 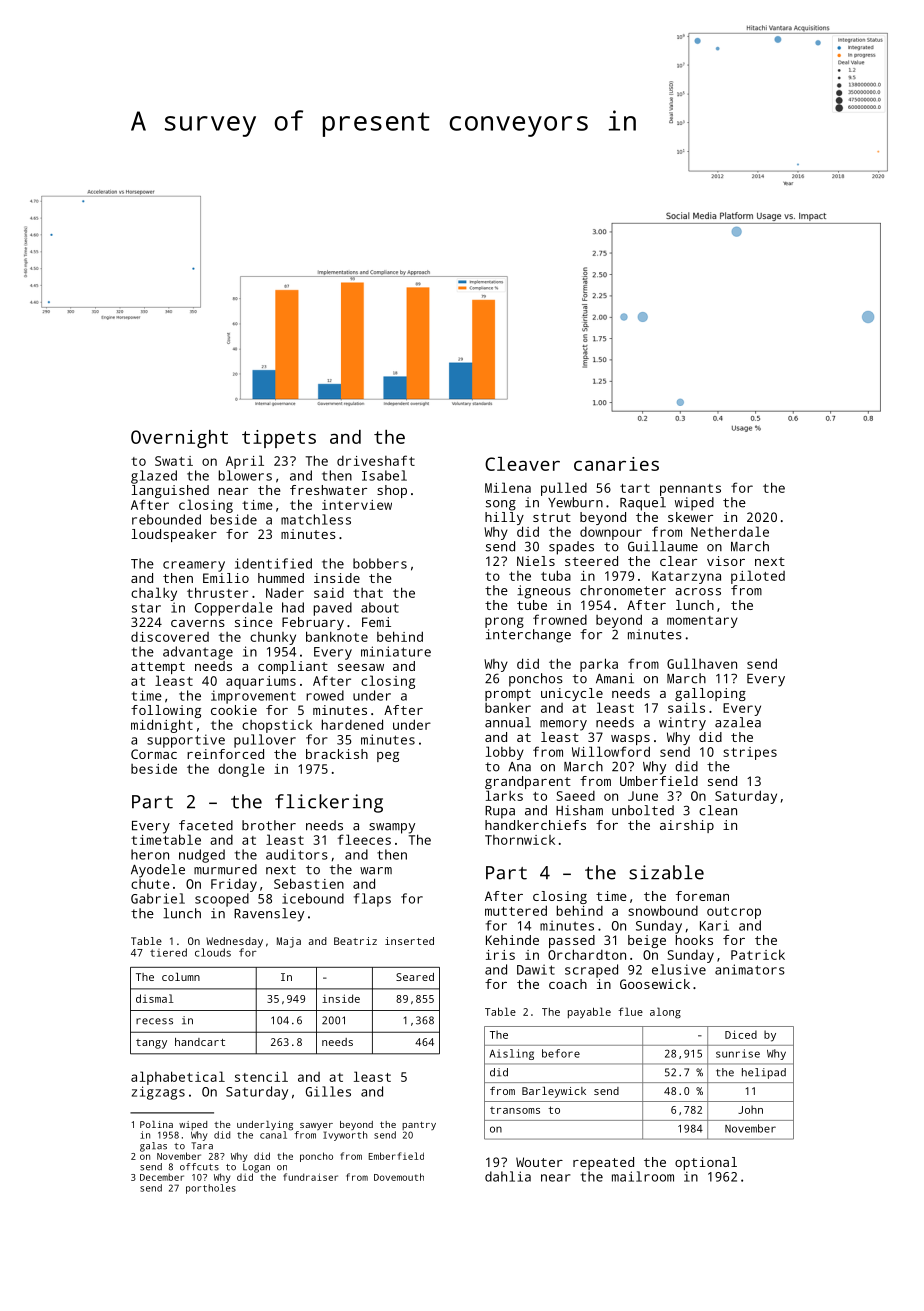 I want to click on compliant, so click(x=293, y=667).
